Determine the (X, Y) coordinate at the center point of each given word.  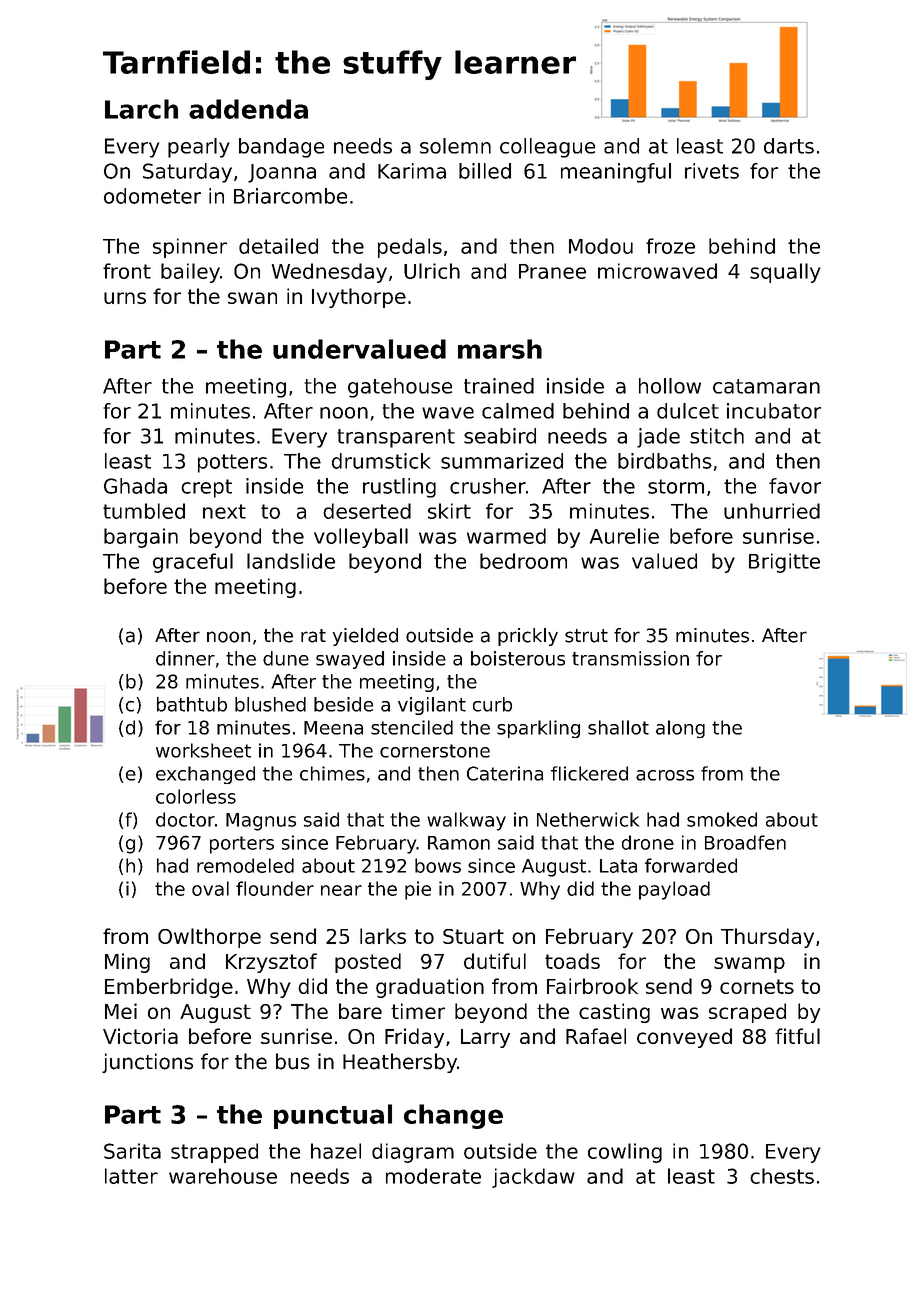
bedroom (523, 561)
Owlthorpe (209, 938)
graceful (193, 563)
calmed (518, 411)
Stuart (473, 936)
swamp (749, 965)
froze (670, 246)
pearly (199, 148)
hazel (336, 1151)
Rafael (596, 1036)
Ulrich (432, 271)
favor (795, 486)
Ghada (135, 486)
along (680, 729)
